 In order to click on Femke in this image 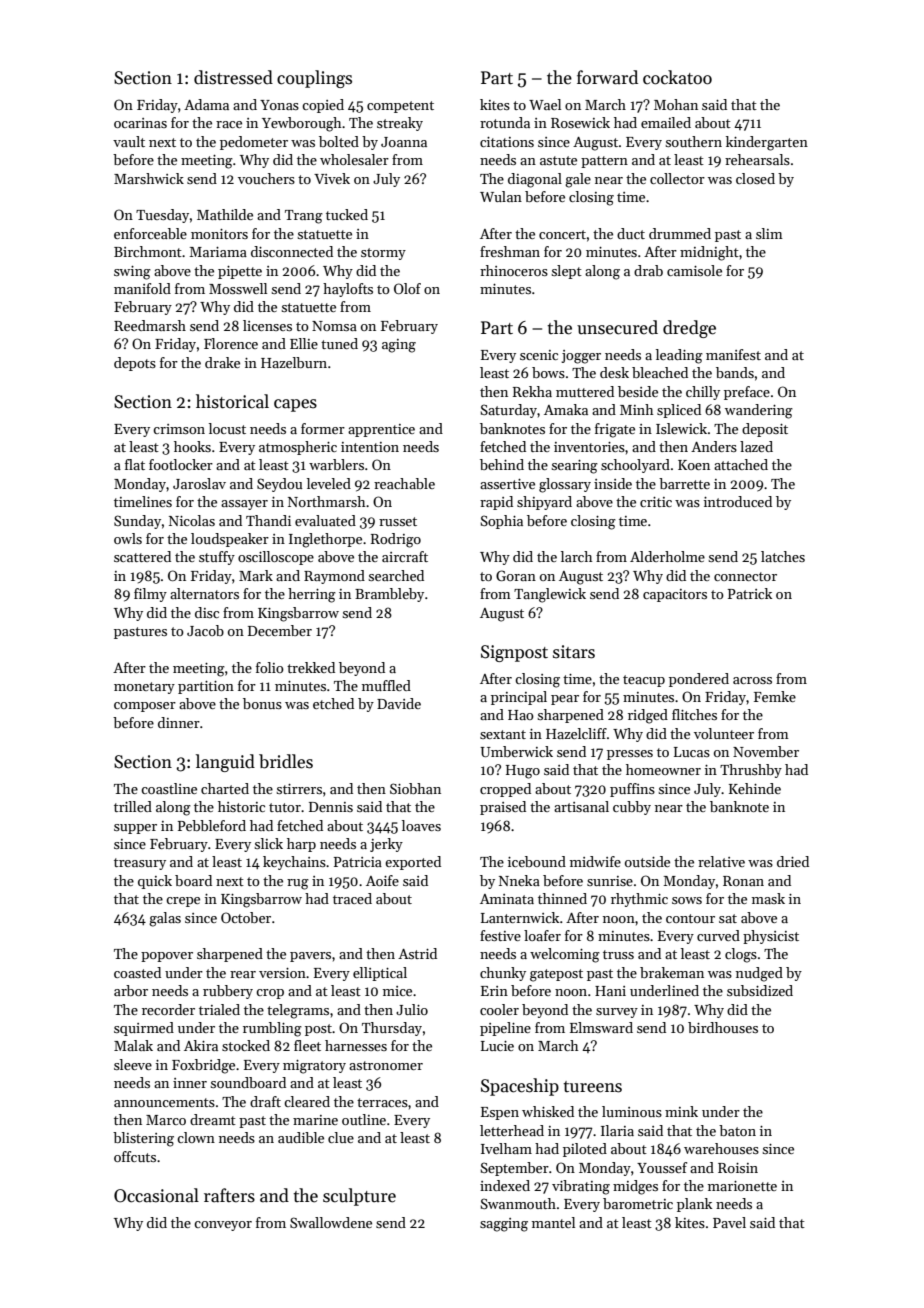, I will do `click(775, 696)`.
